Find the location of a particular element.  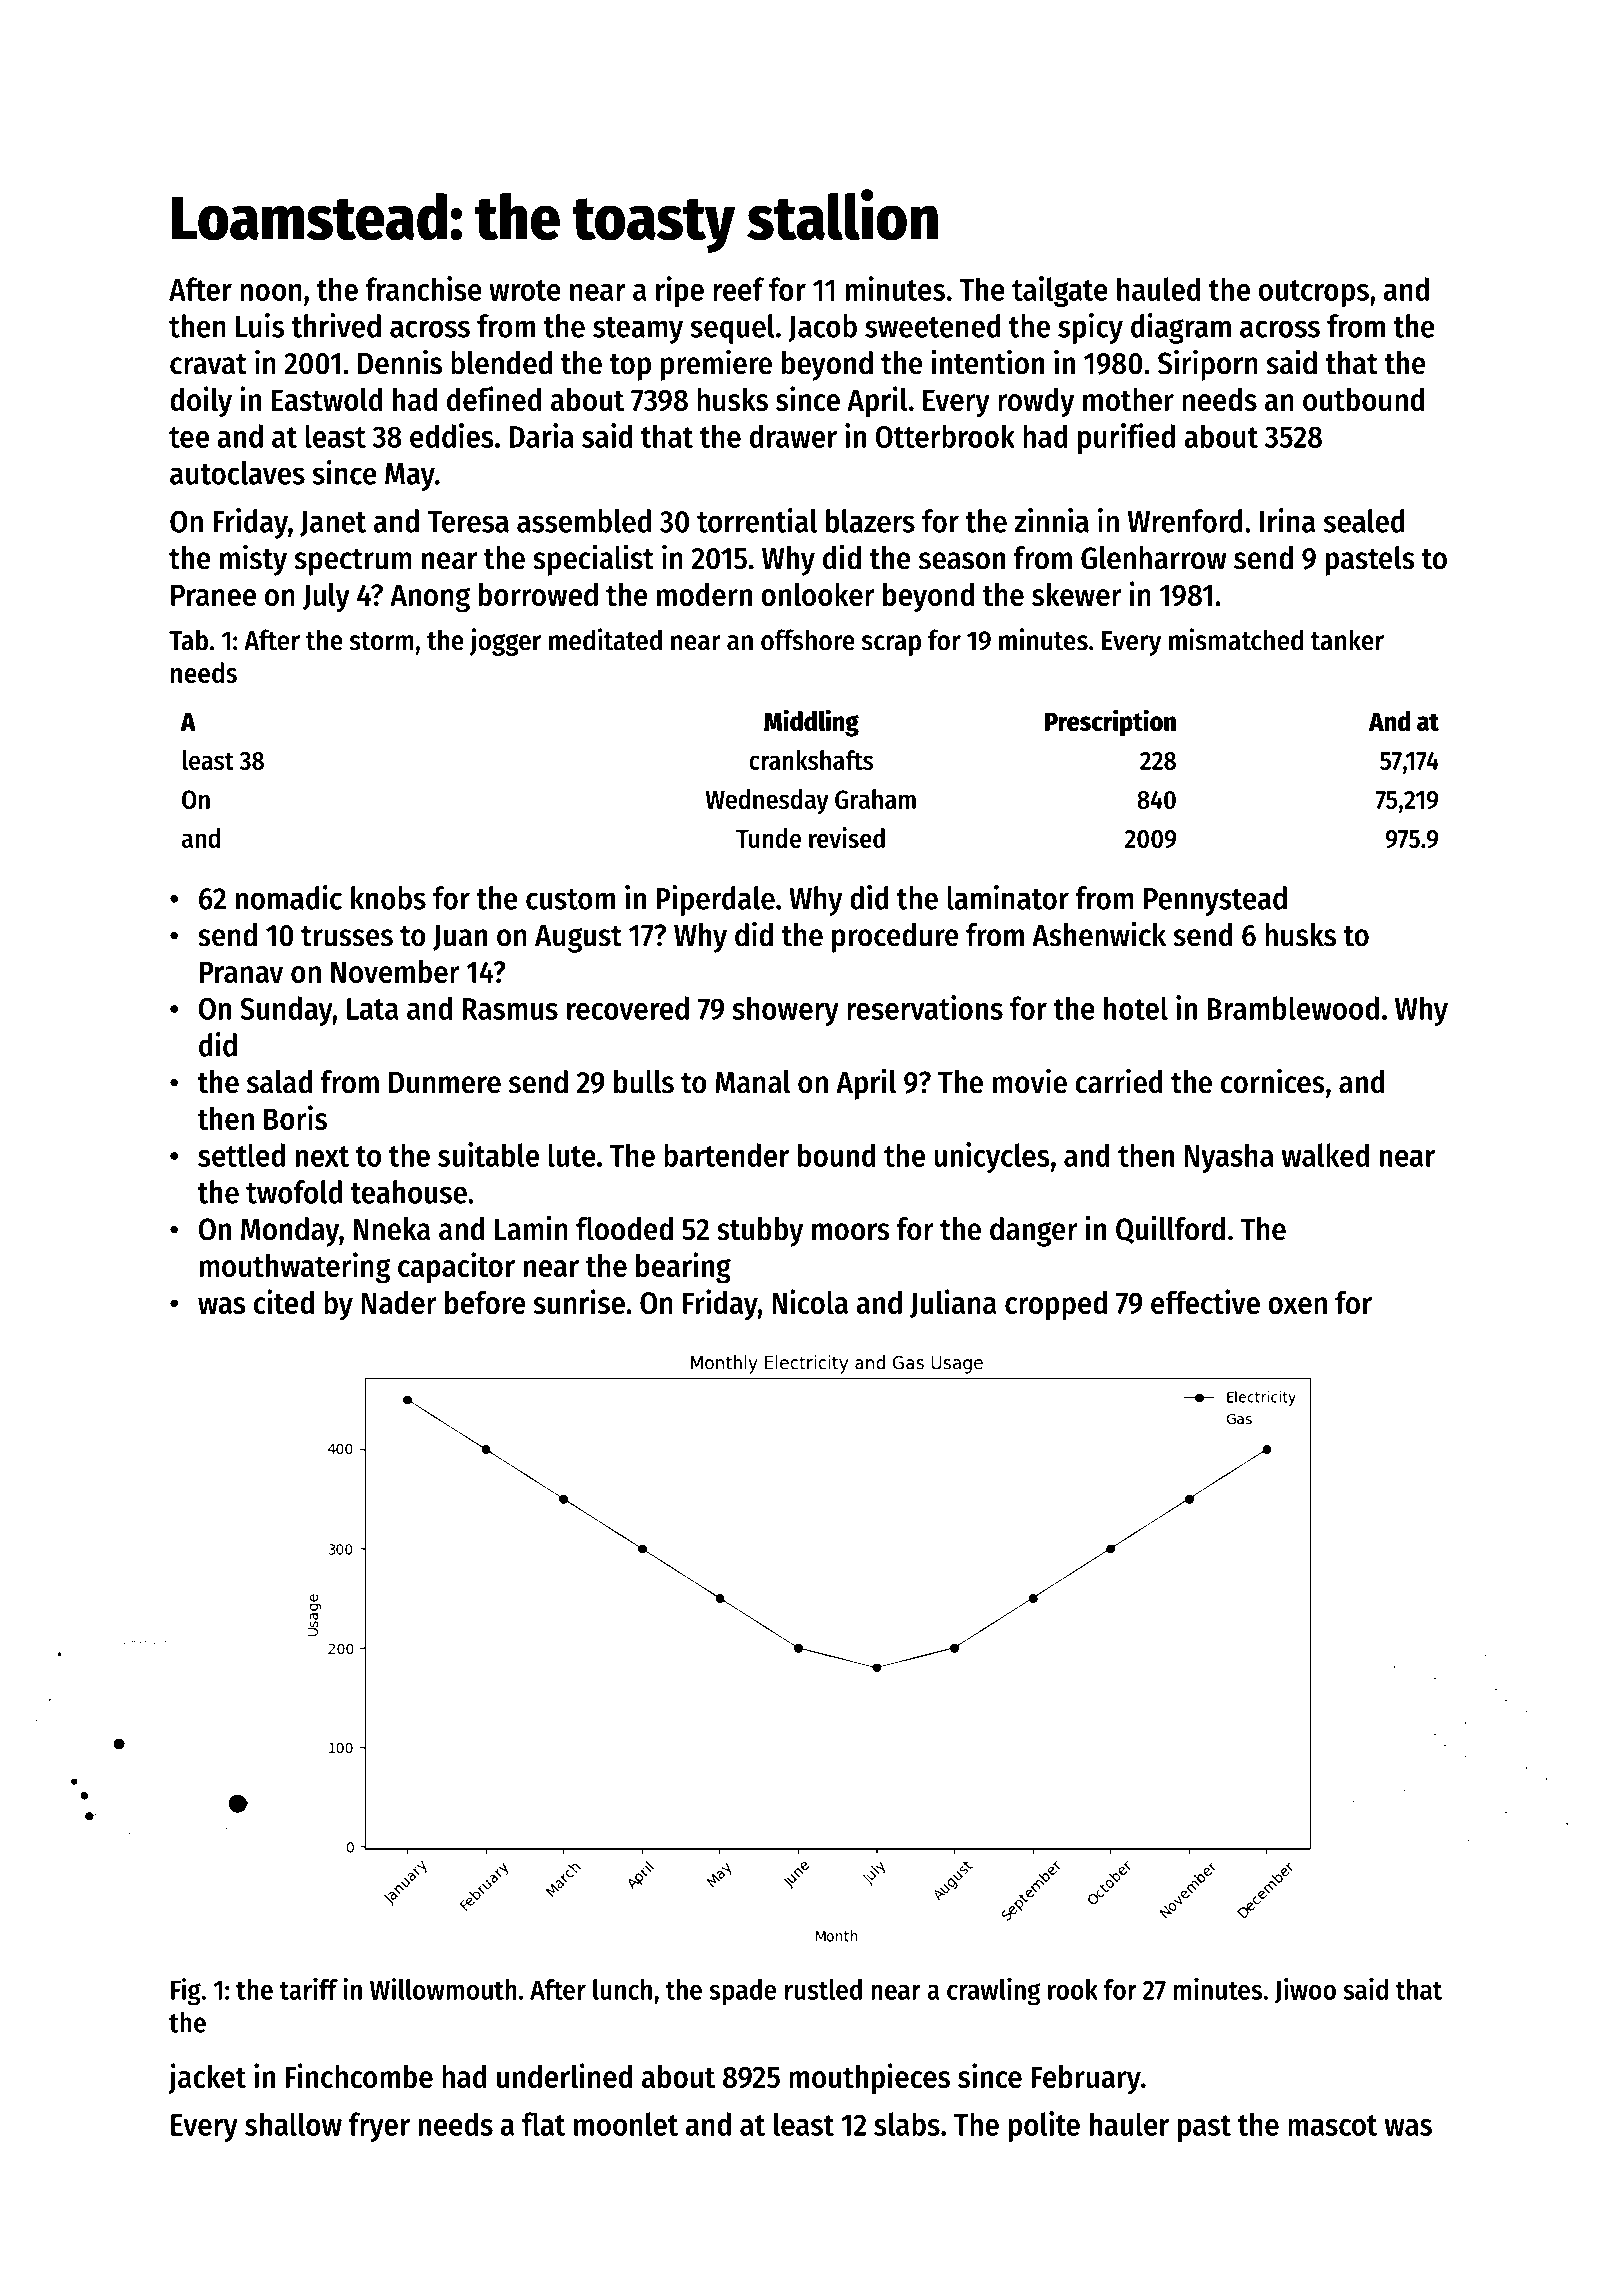

Finchcombe is located at coordinates (359, 2075).
